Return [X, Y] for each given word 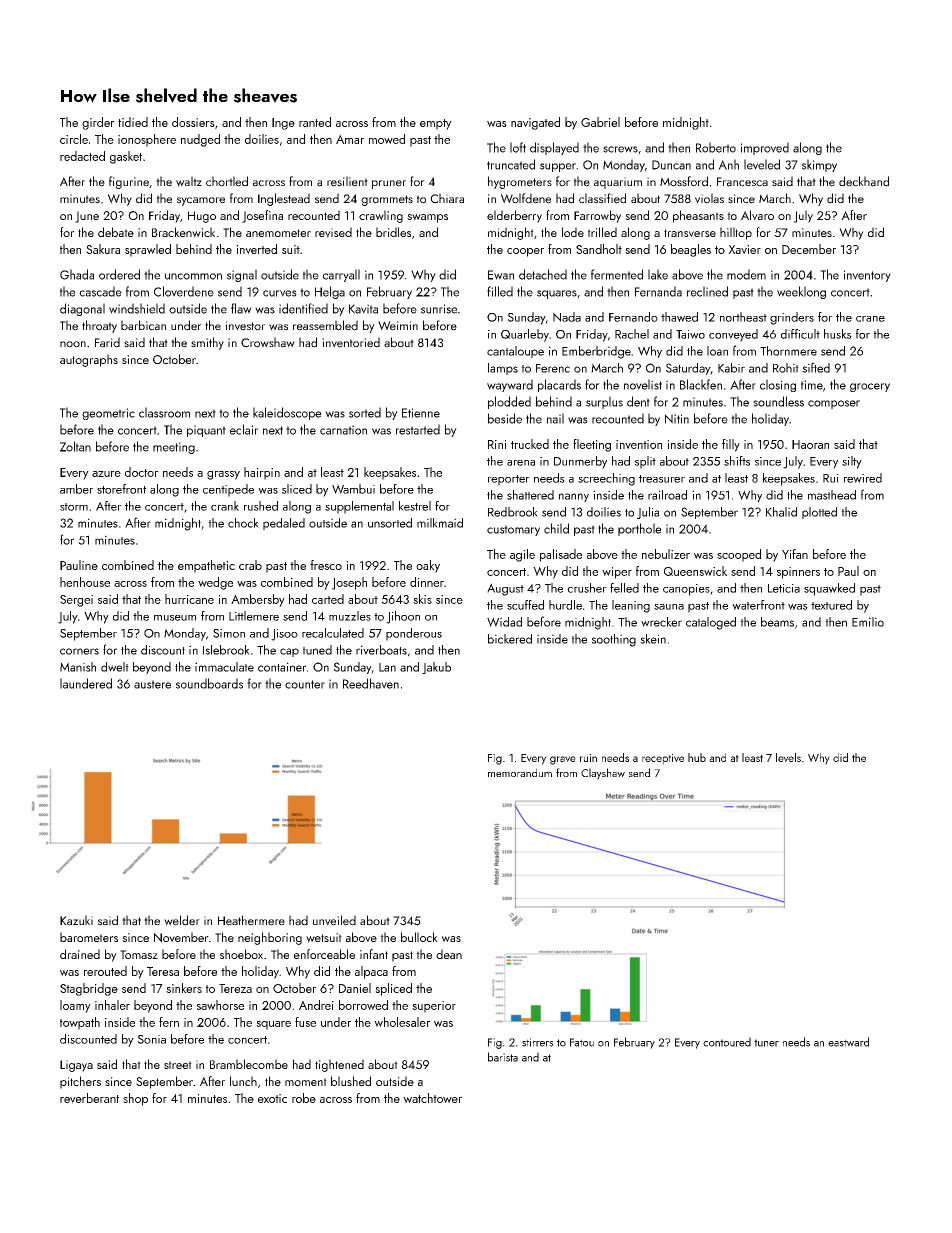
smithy [207, 343]
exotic [272, 1098]
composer [834, 404]
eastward [848, 1042]
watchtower [432, 1098]
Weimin [398, 326]
